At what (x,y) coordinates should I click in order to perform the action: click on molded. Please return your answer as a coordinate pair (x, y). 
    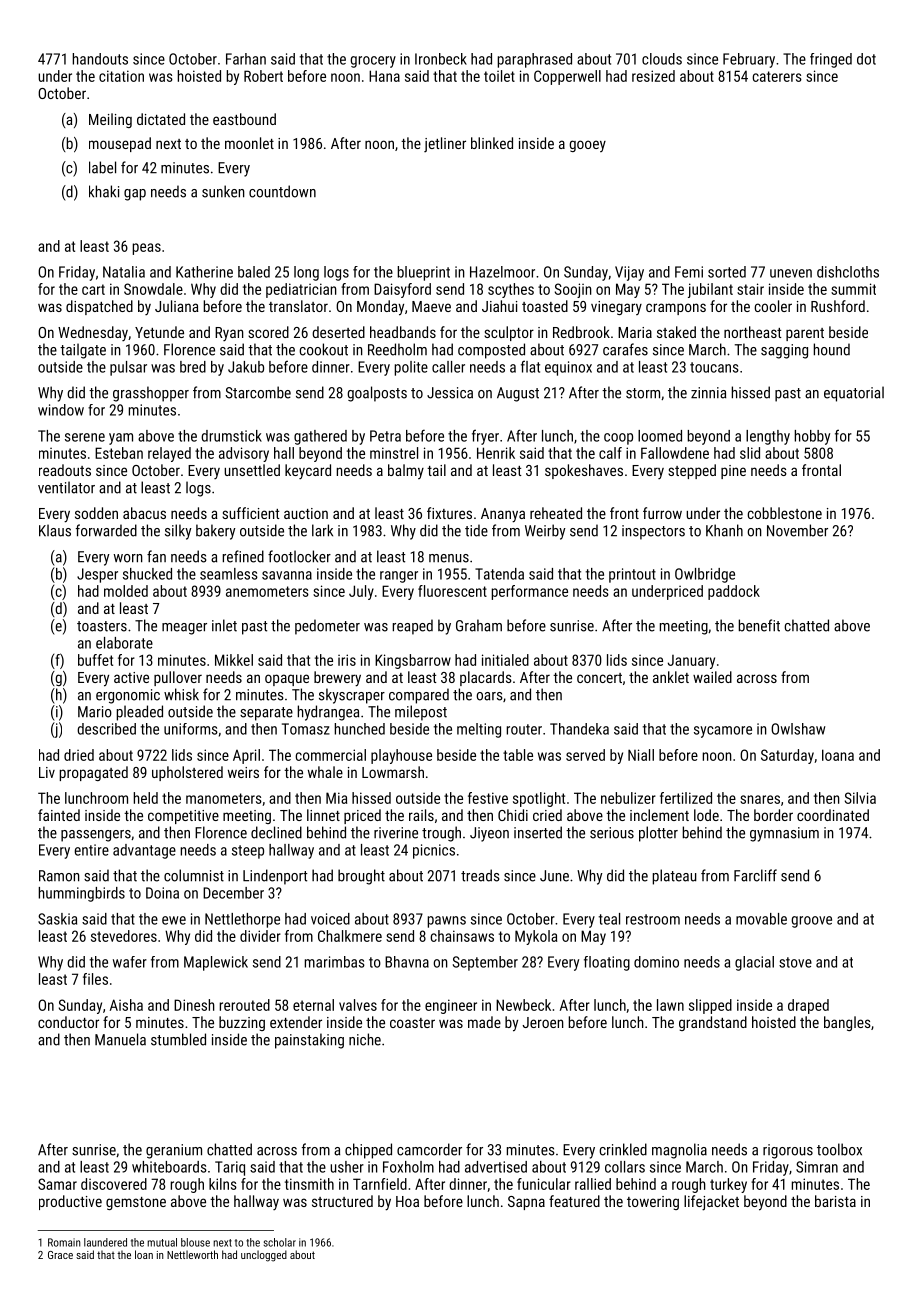
    Looking at the image, I should click on (126, 591).
